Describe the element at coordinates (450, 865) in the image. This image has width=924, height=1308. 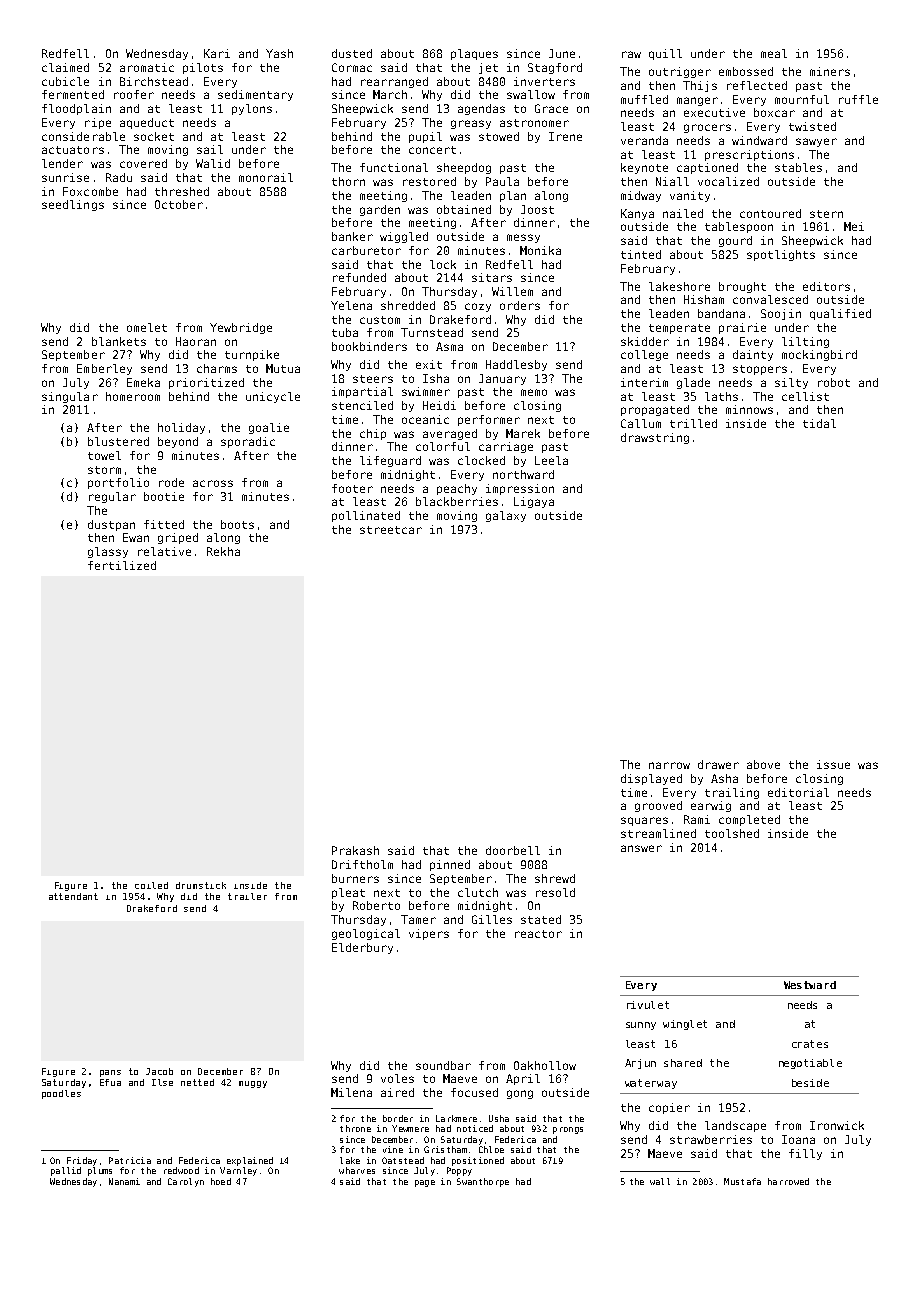
I see `pinned` at that location.
